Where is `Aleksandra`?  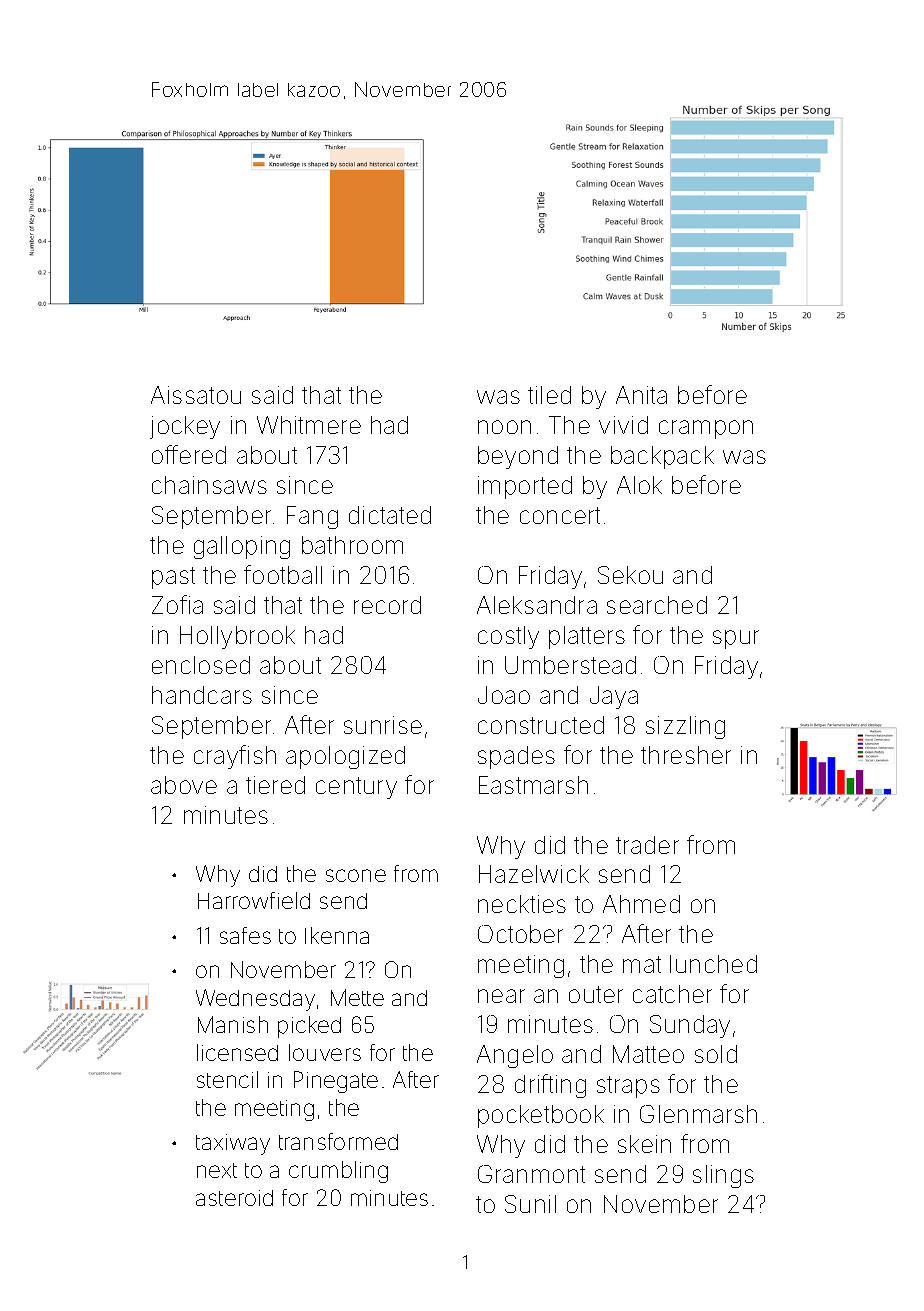
Aleksandra is located at coordinates (537, 605).
